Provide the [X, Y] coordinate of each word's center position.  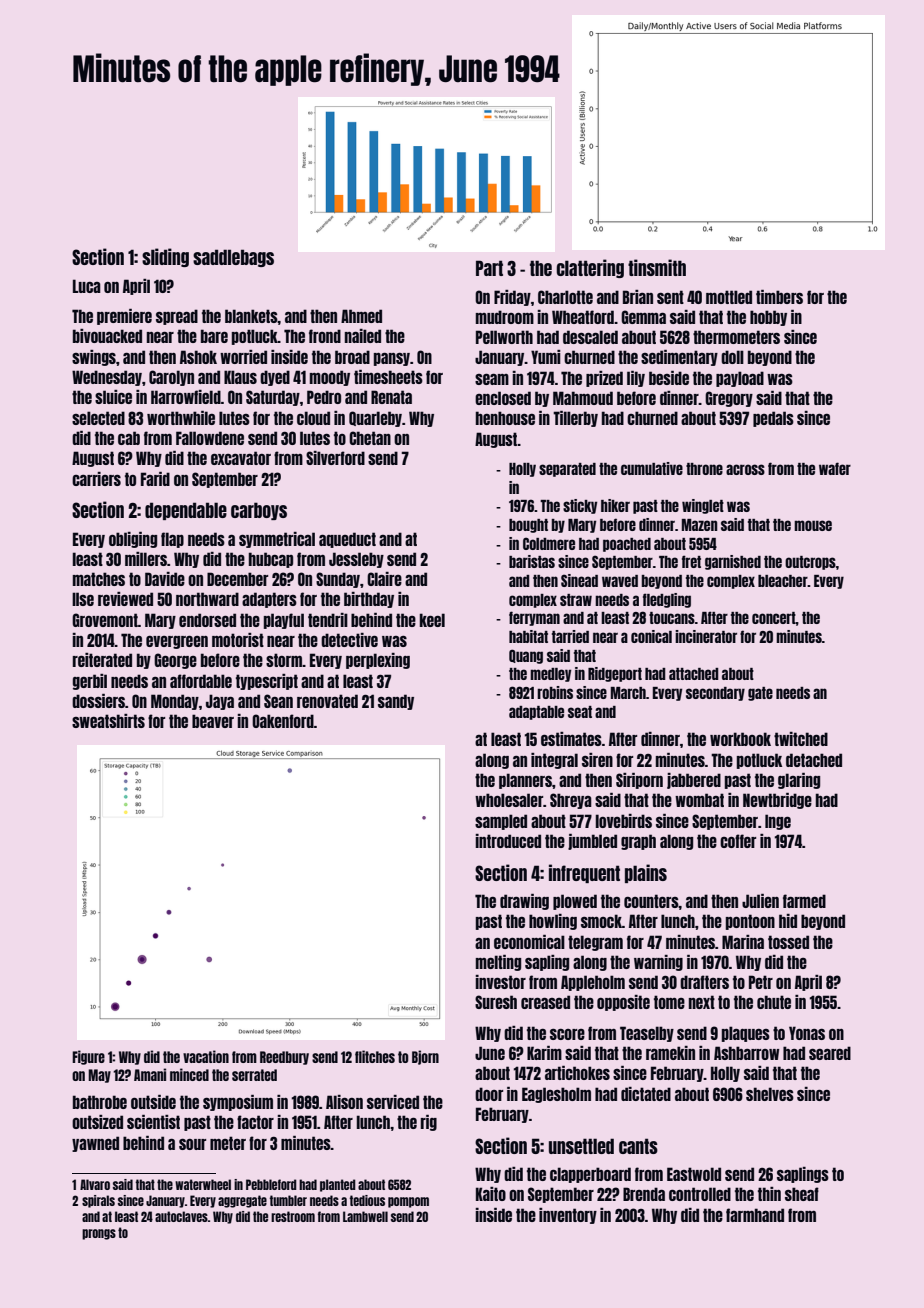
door [489, 1094]
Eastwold [694, 1174]
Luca [87, 286]
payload [740, 379]
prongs [99, 1234]
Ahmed [361, 316]
